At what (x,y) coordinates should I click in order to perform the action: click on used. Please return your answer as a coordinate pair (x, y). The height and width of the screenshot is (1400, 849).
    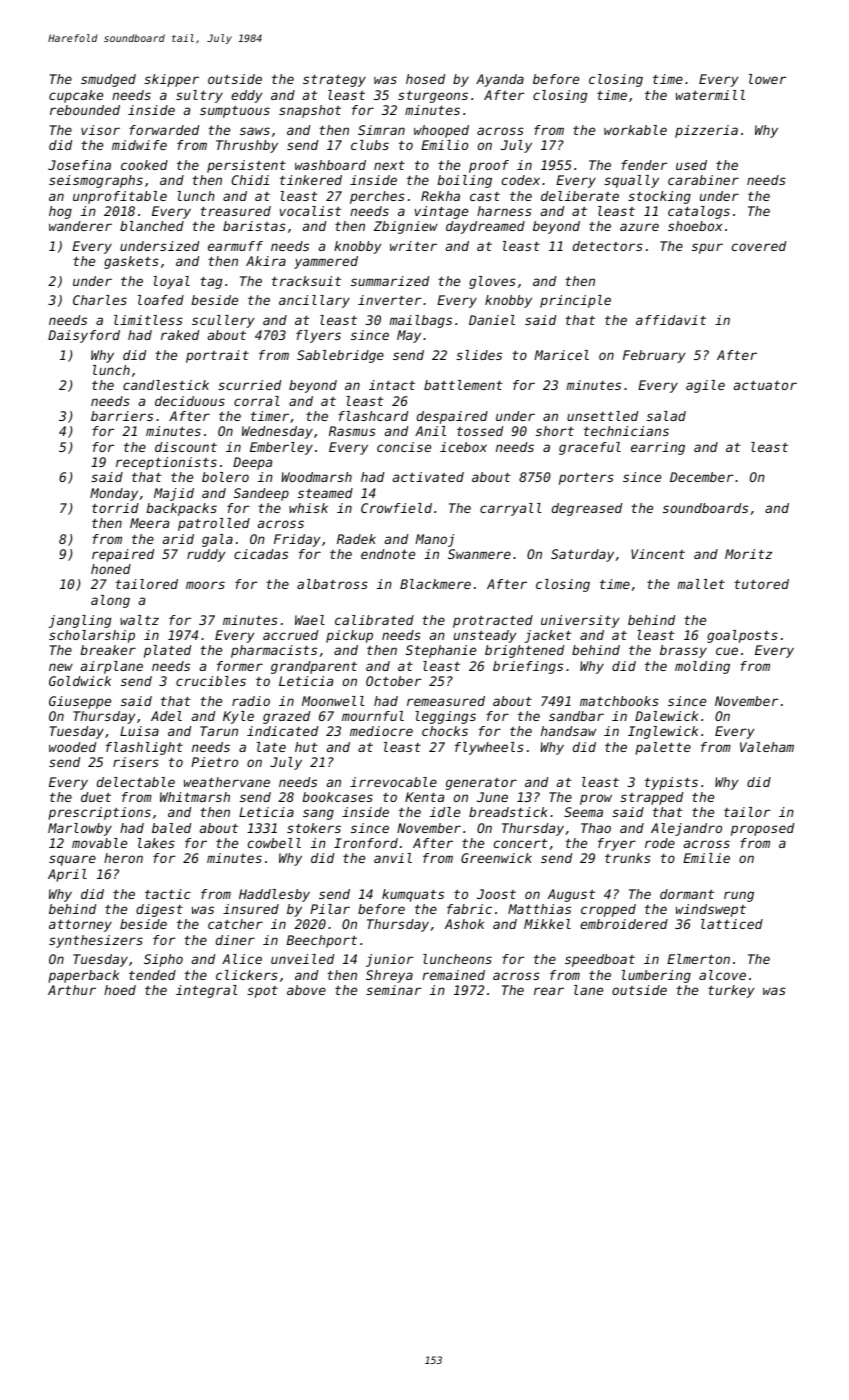
    Looking at the image, I should click on (691, 165).
